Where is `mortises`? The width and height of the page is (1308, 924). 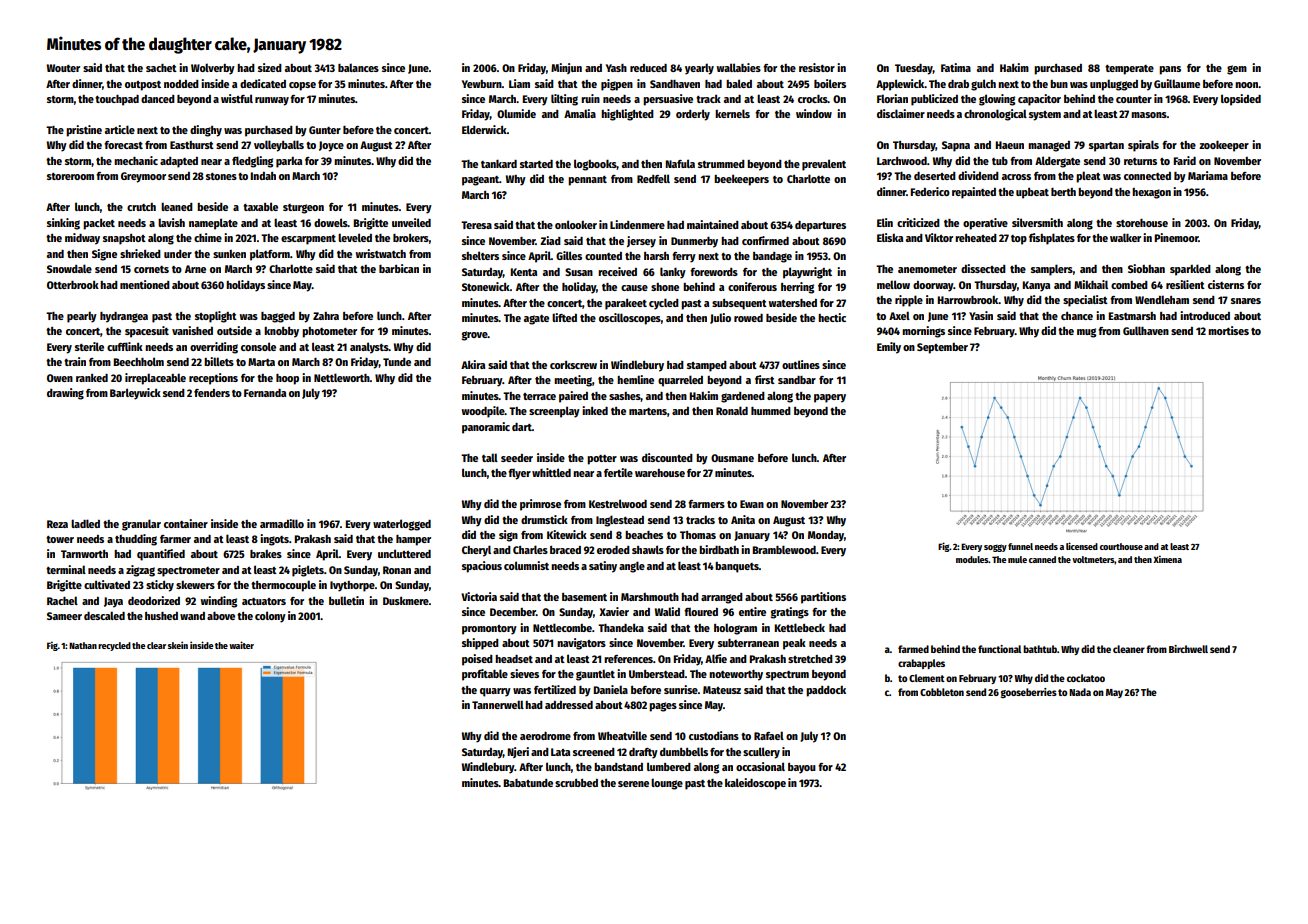
mortises is located at coordinates (1228, 330).
